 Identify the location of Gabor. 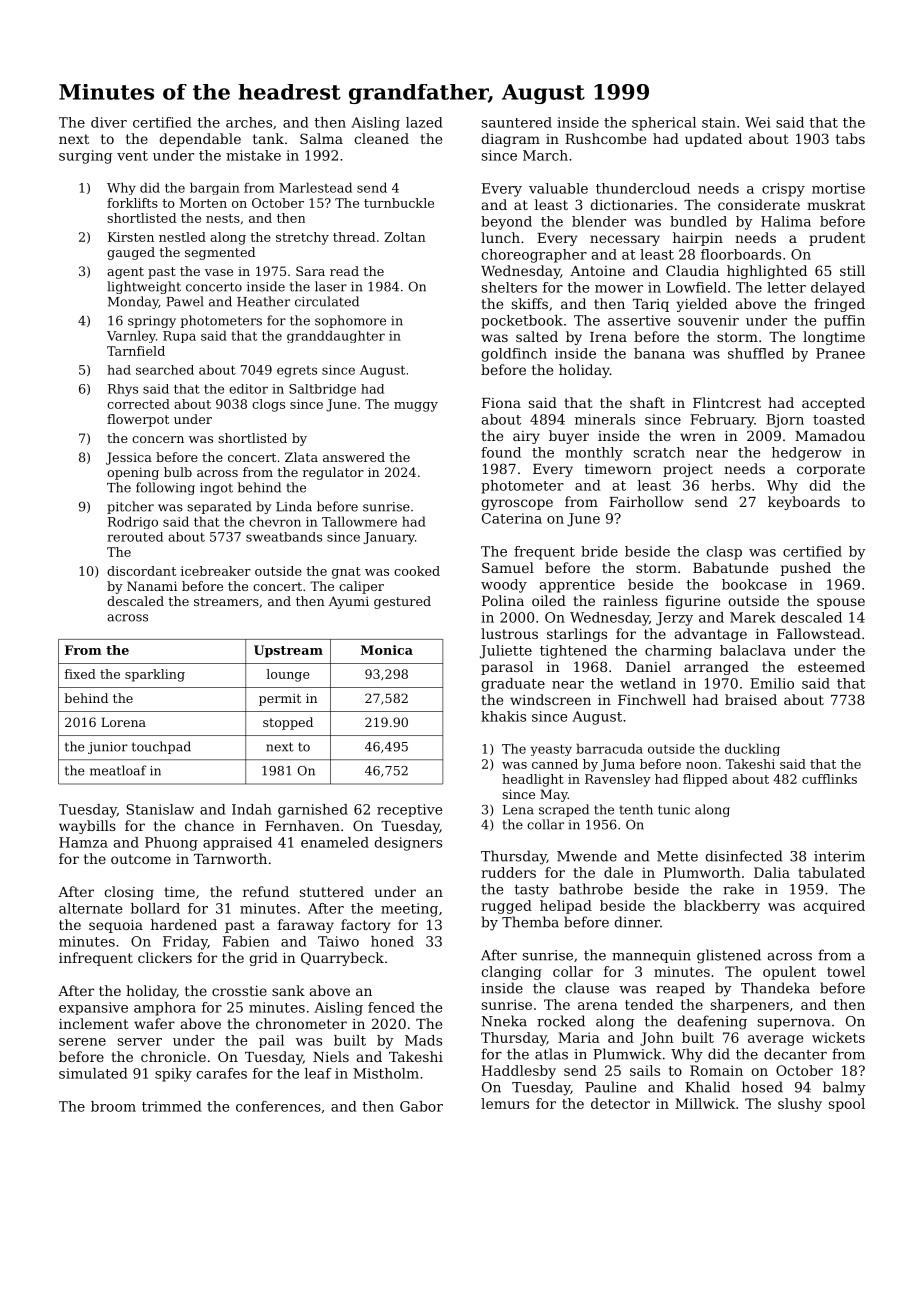
(421, 1106).
